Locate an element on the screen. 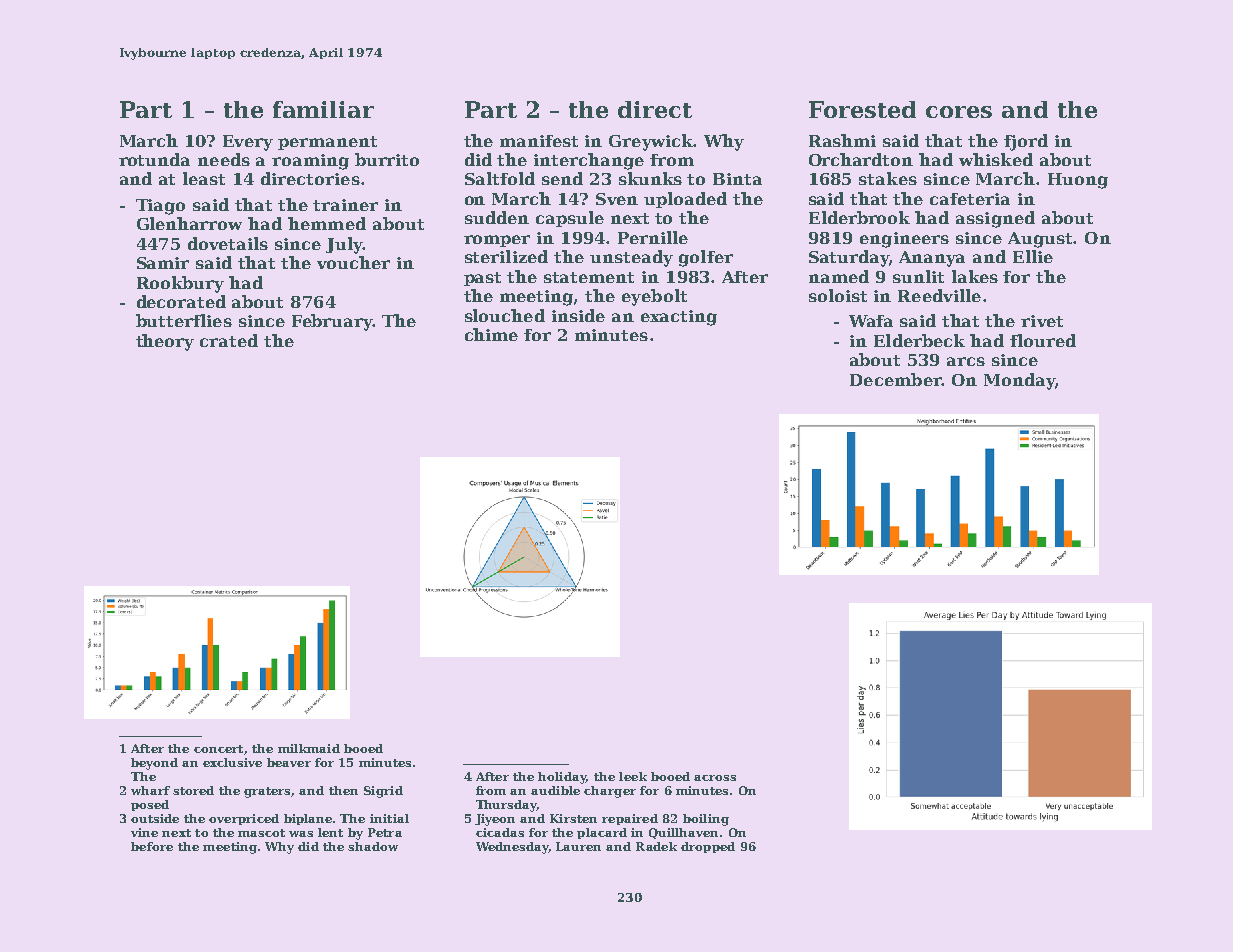 Image resolution: width=1233 pixels, height=952 pixels. exacting is located at coordinates (679, 318).
